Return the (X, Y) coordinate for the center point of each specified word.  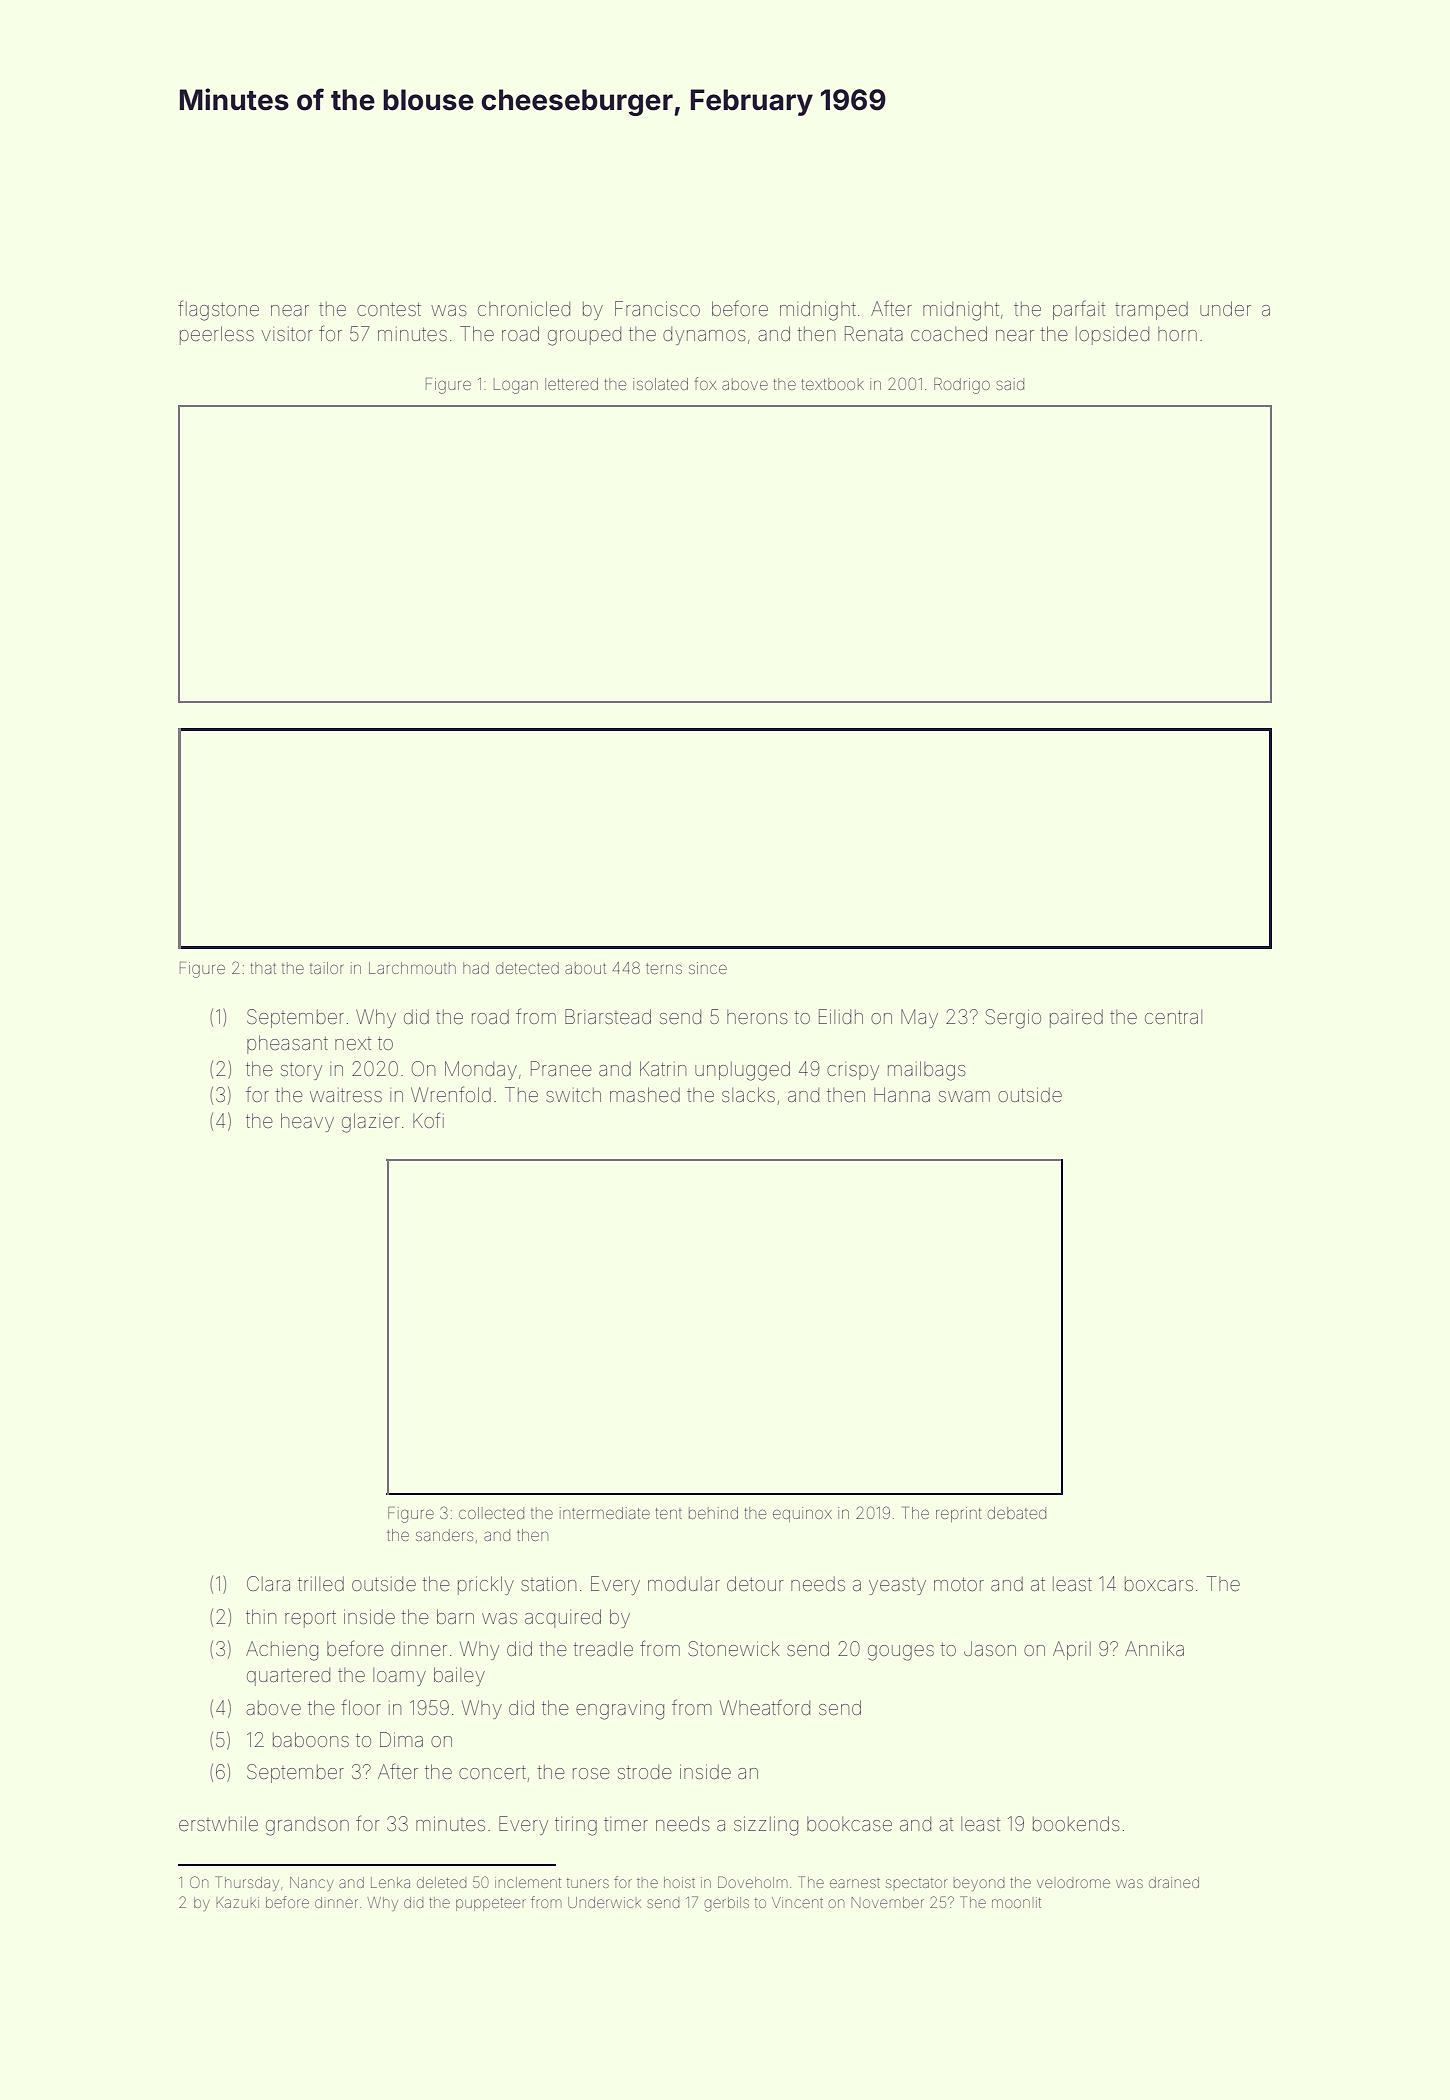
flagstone (218, 310)
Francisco (657, 308)
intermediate (605, 1513)
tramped (1151, 311)
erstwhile (218, 1823)
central (1173, 1017)
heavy (307, 1122)
